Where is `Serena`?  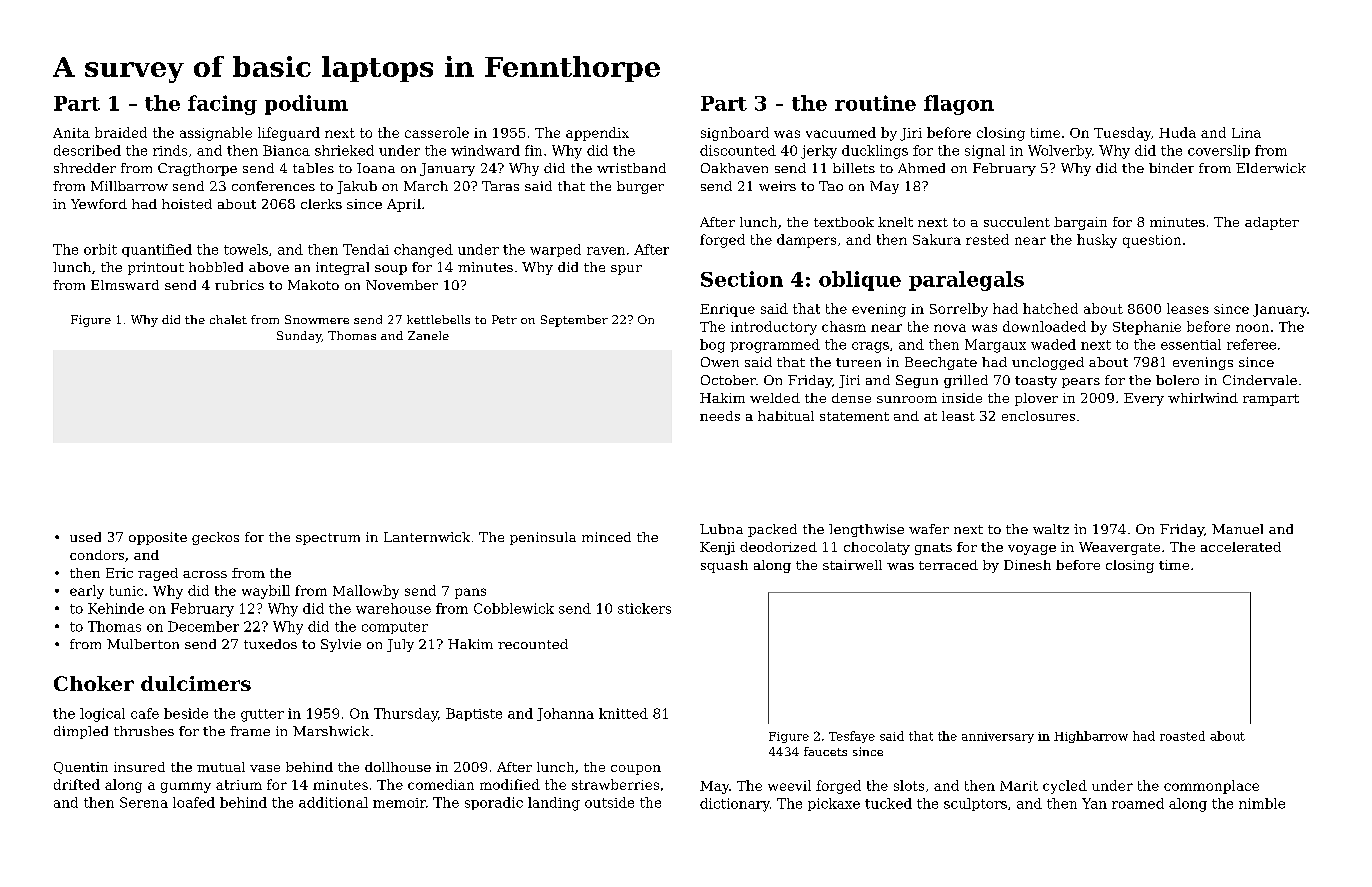 Serena is located at coordinates (144, 802).
